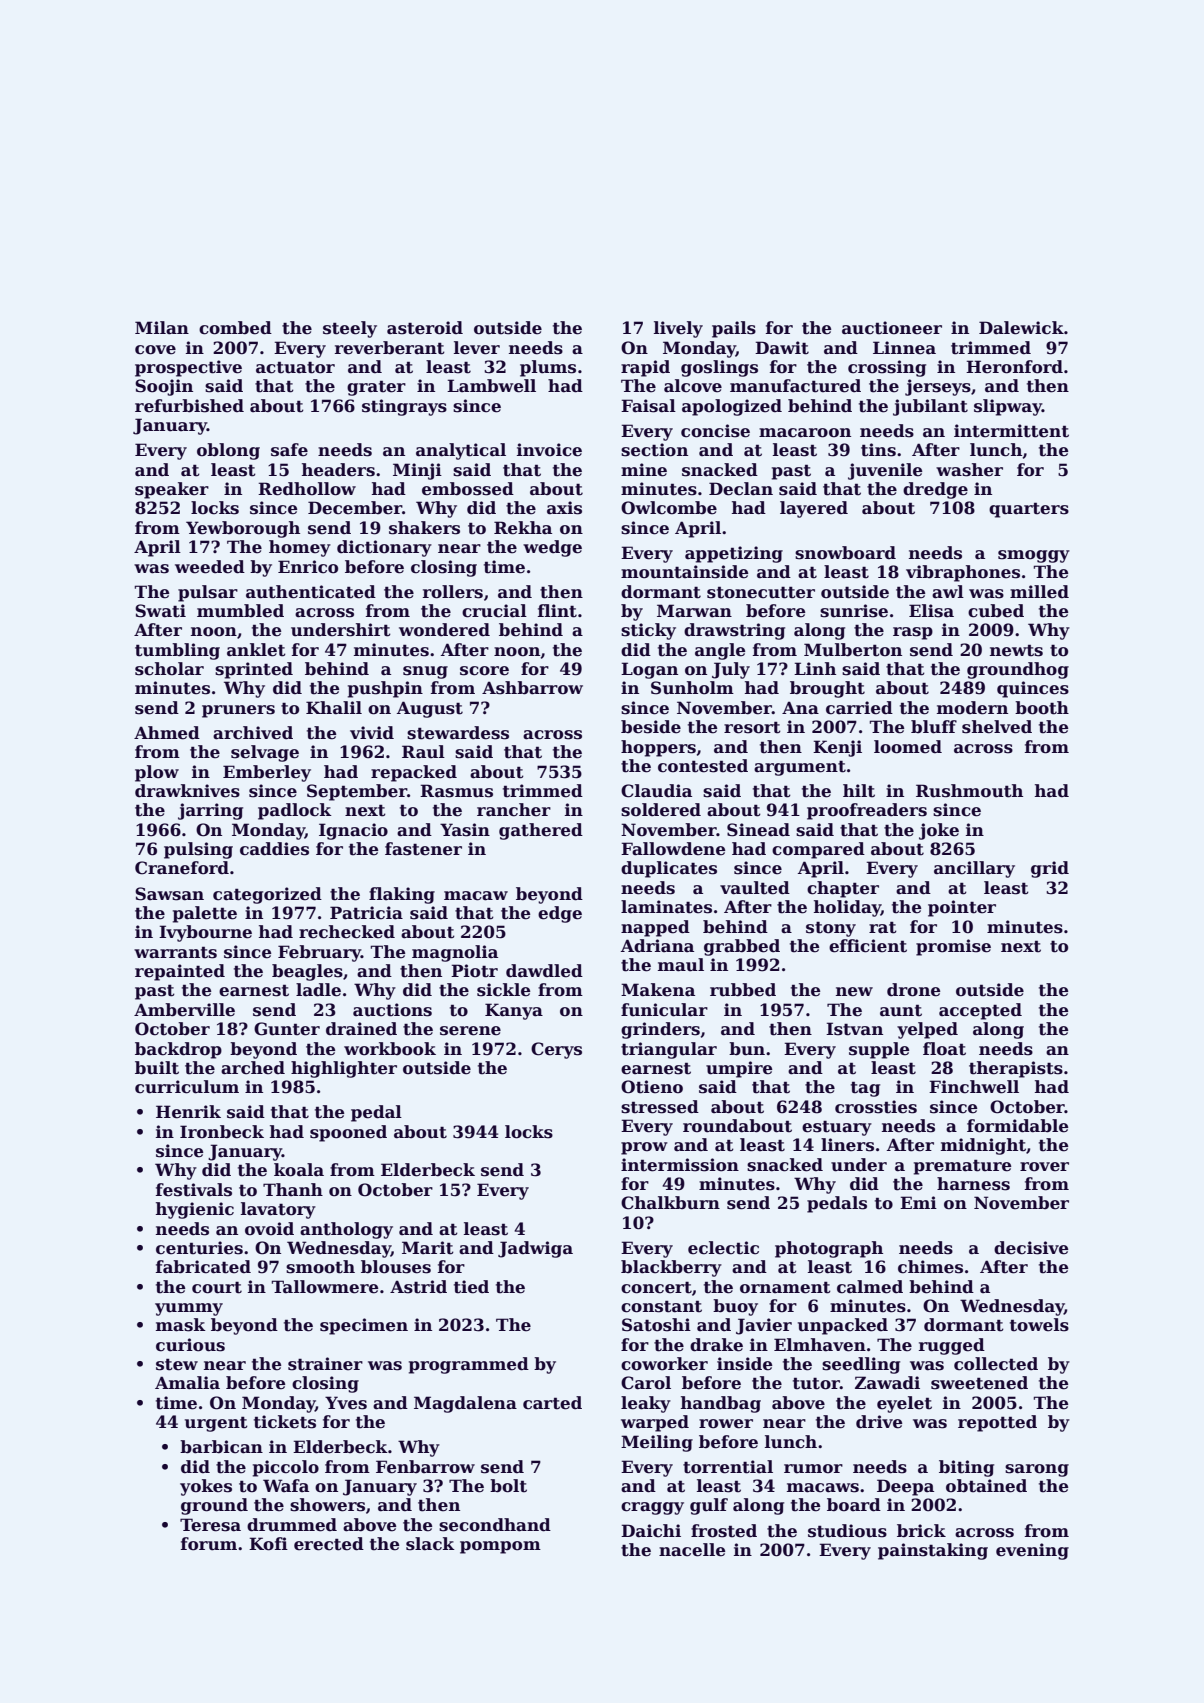  I want to click on speaker, so click(172, 490).
